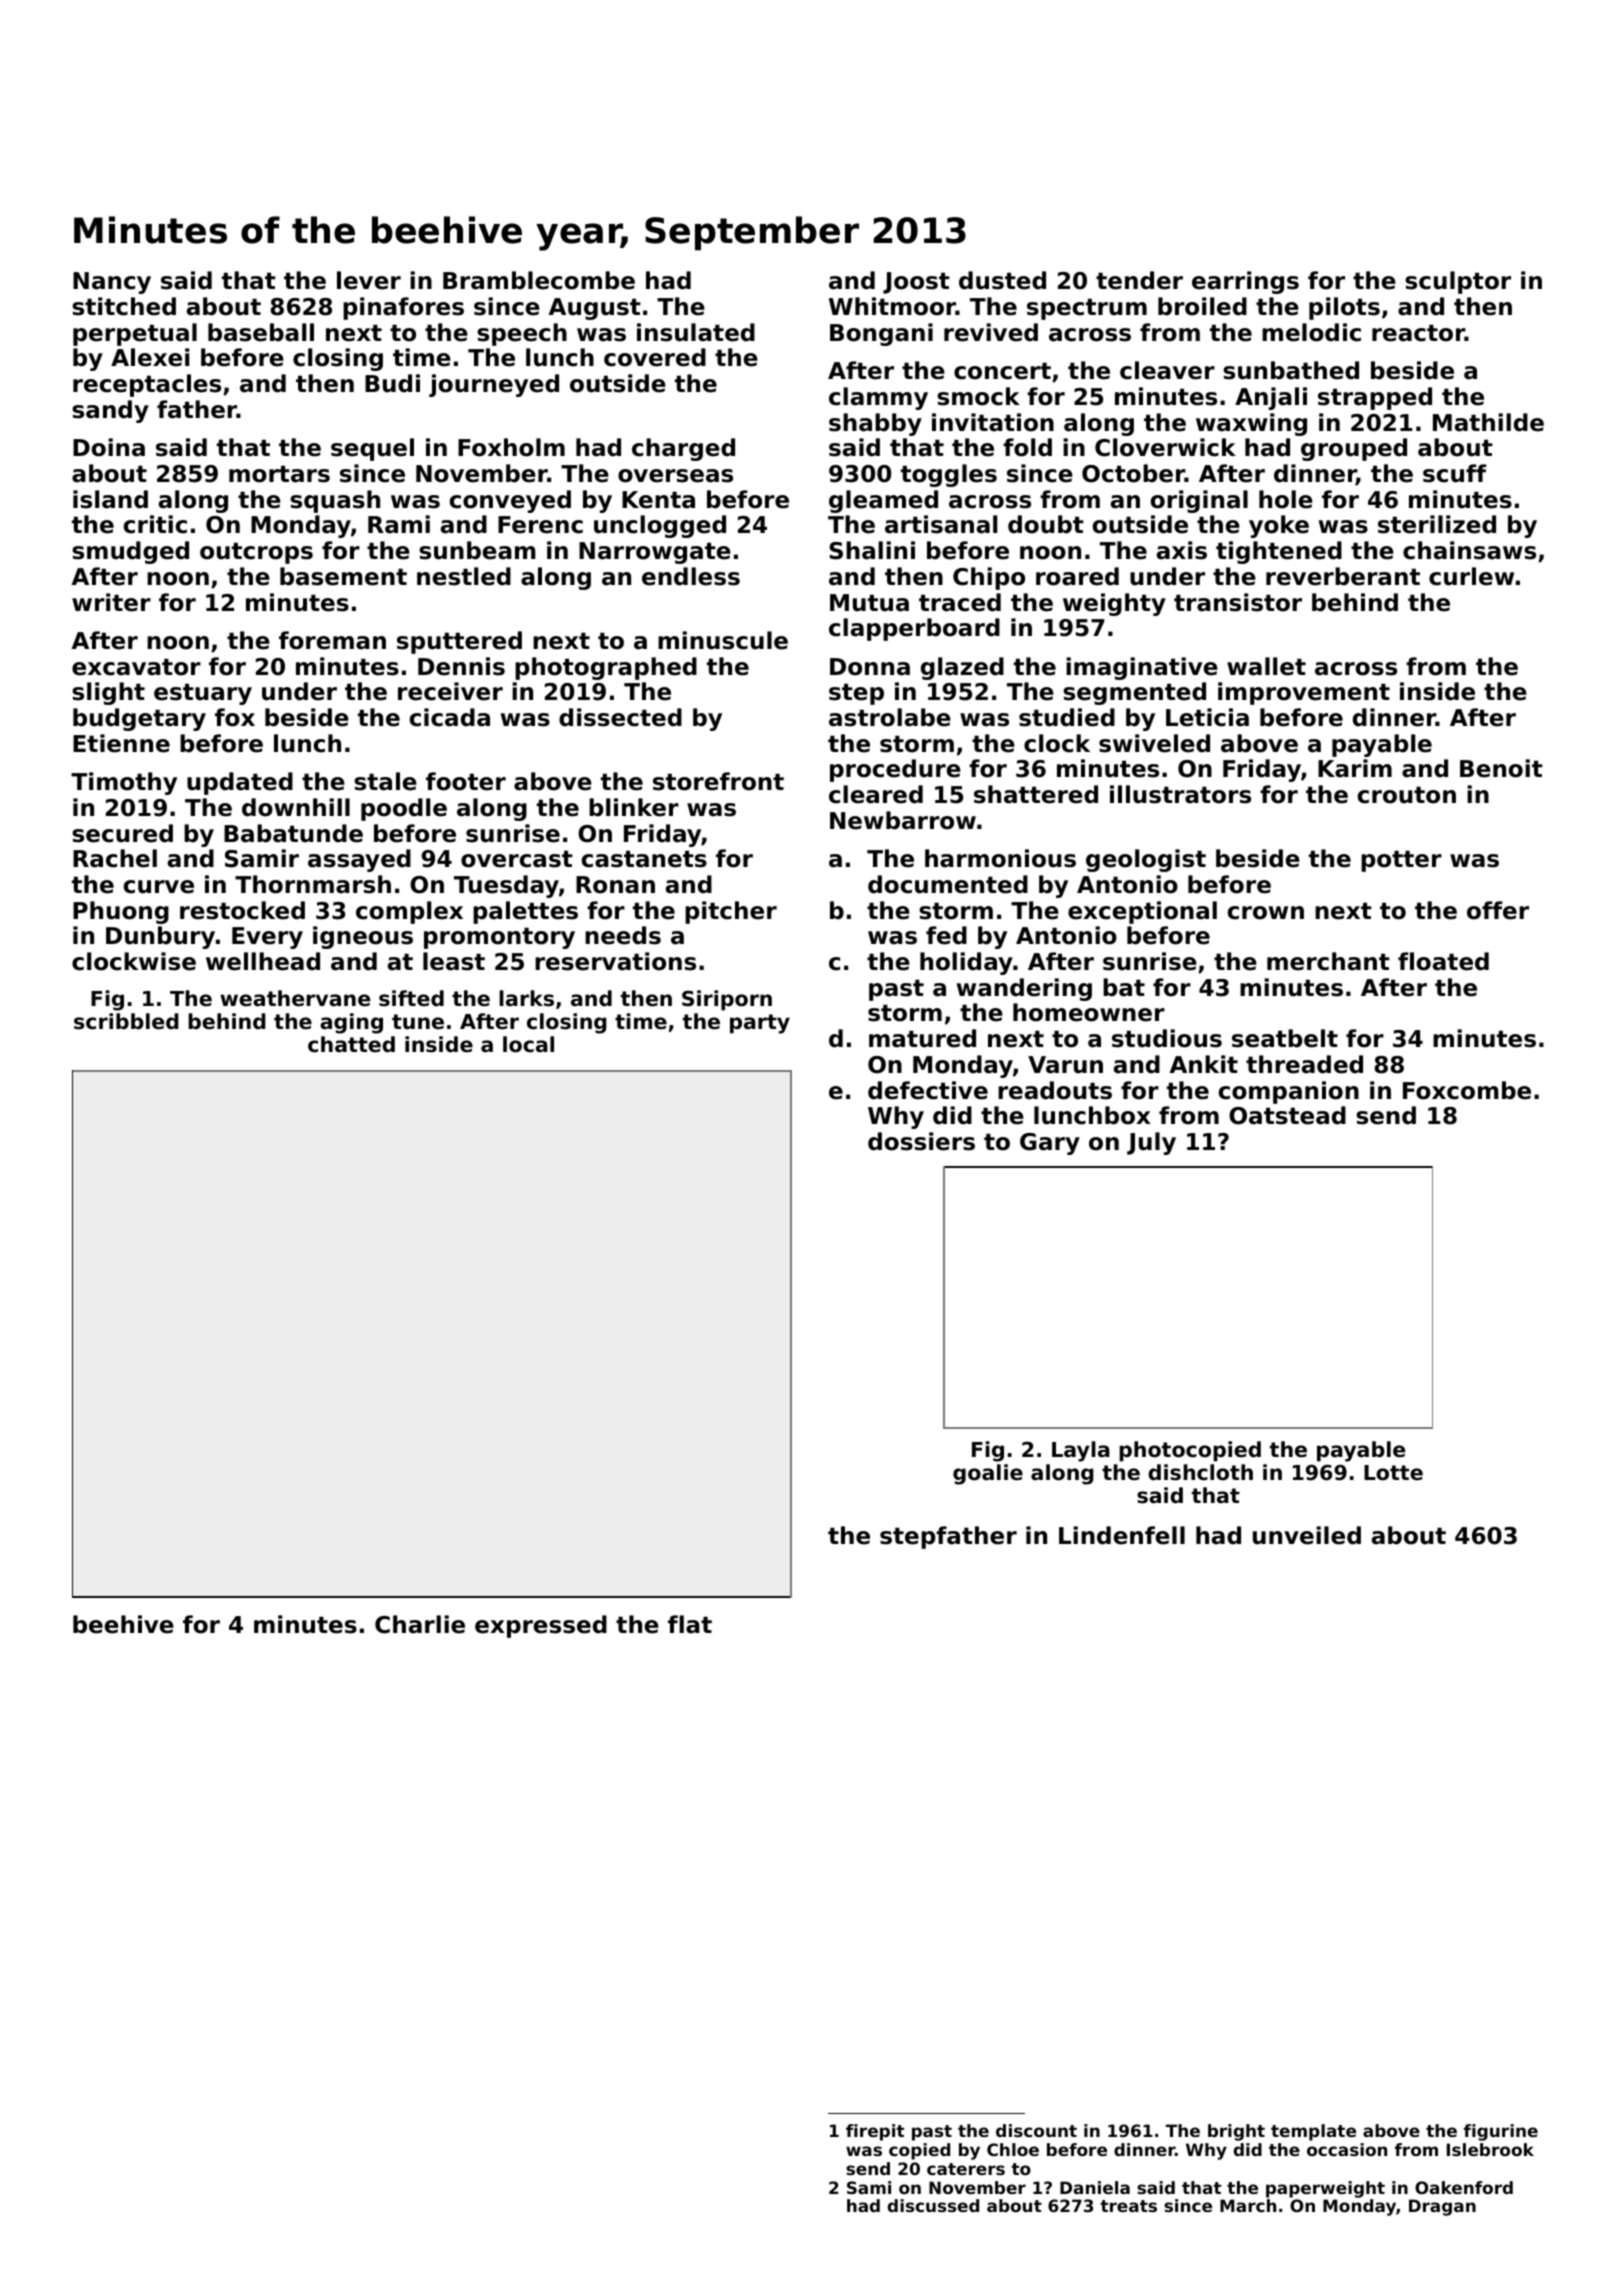 This screenshot has width=1620, height=2292. What do you see at coordinates (420, 1624) in the screenshot?
I see `Charlie` at bounding box center [420, 1624].
